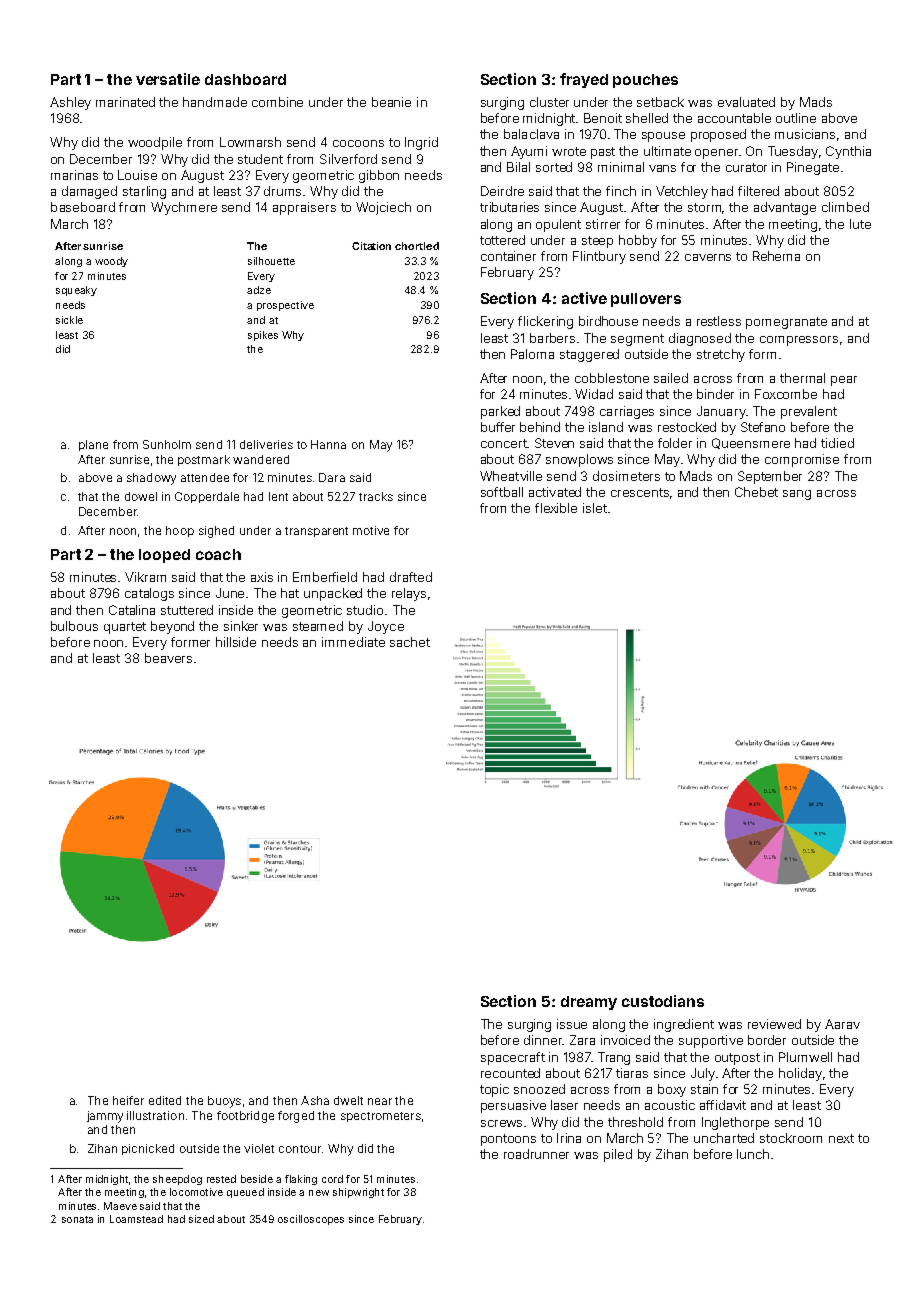 This screenshot has width=924, height=1308. What do you see at coordinates (708, 257) in the screenshot?
I see `caverns` at bounding box center [708, 257].
